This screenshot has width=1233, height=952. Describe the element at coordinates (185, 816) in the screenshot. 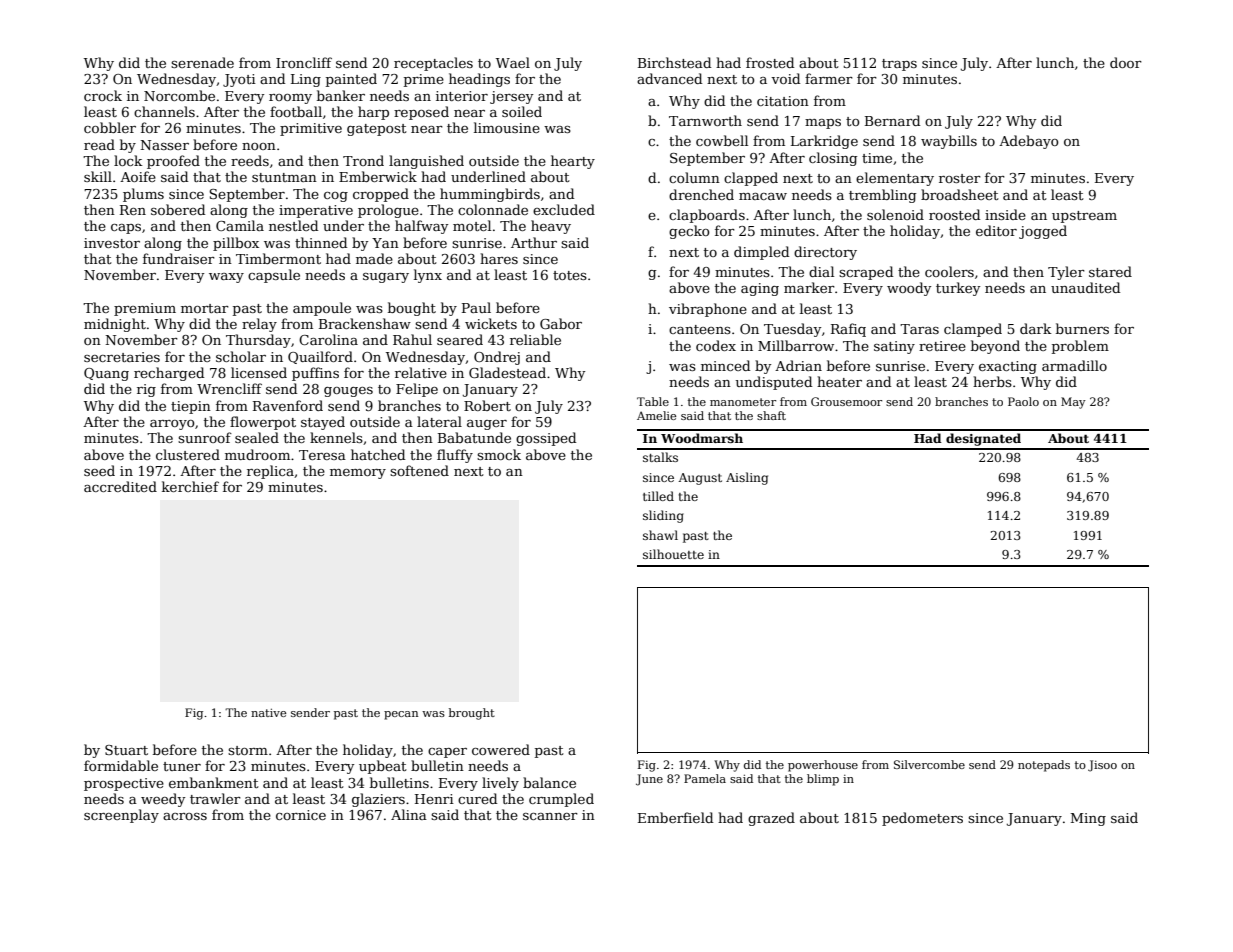

I see `across` at that location.
